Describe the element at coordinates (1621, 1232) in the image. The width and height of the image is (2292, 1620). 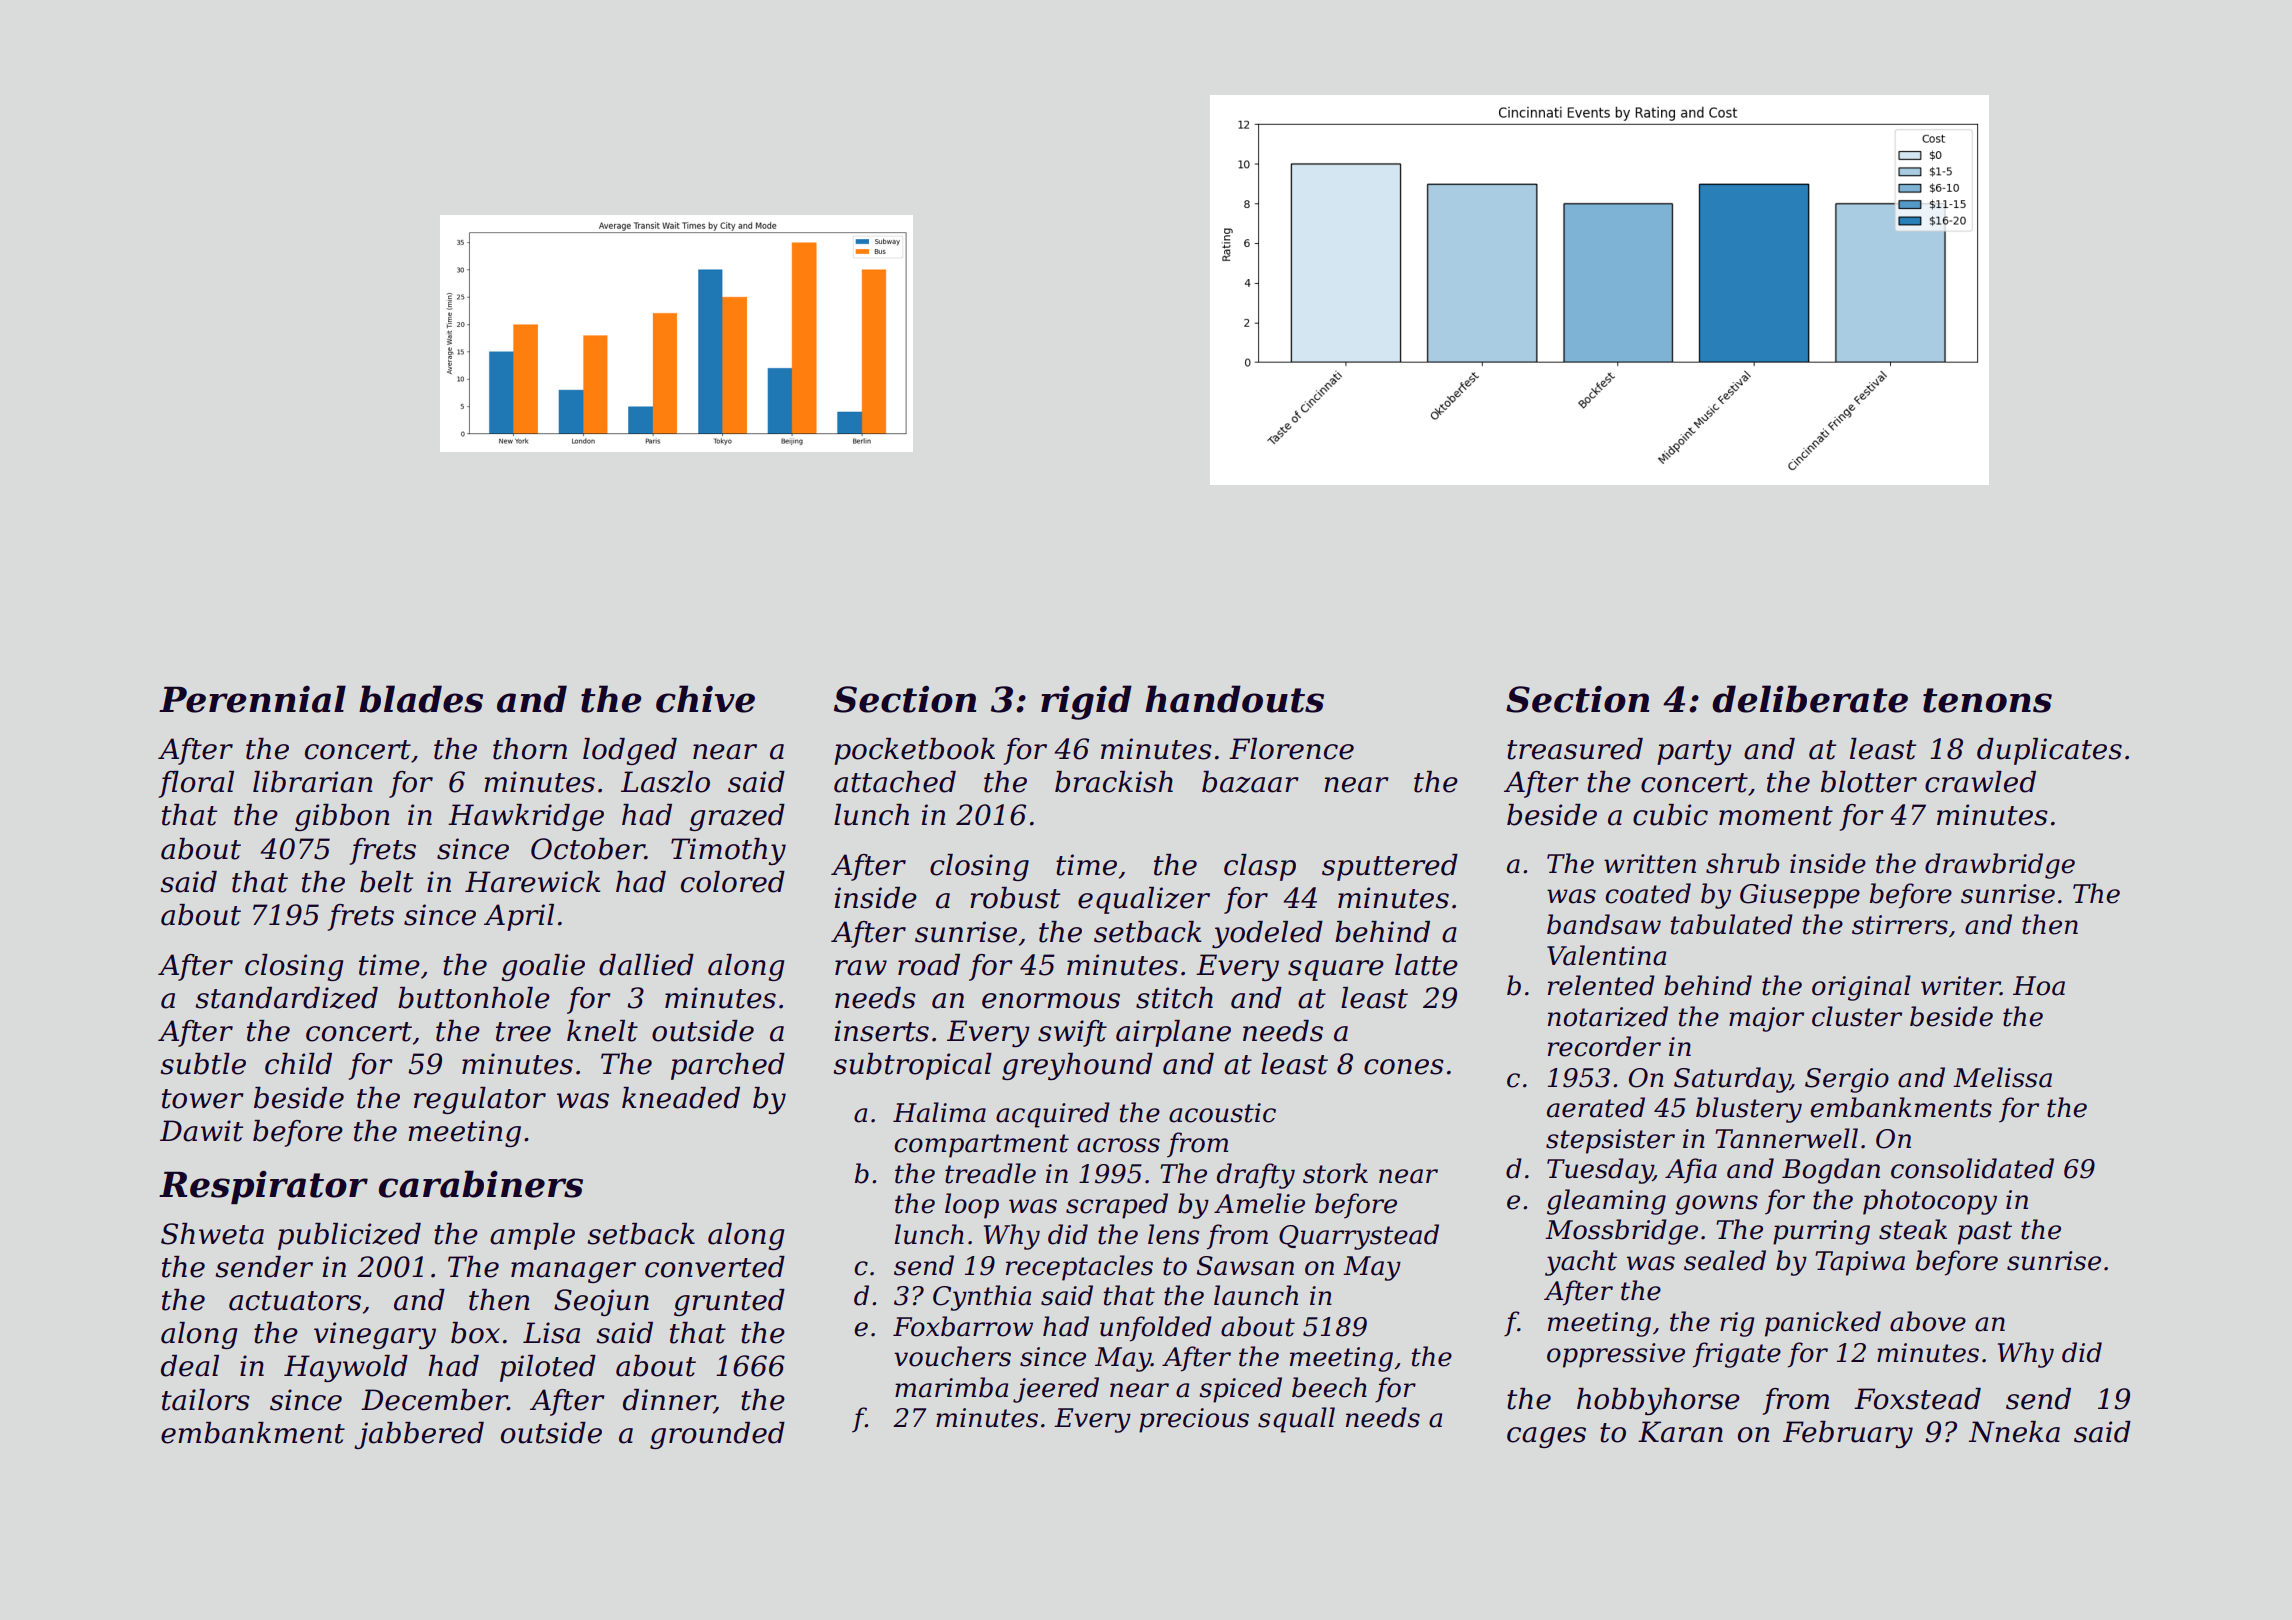
I see `Mossbridge` at that location.
